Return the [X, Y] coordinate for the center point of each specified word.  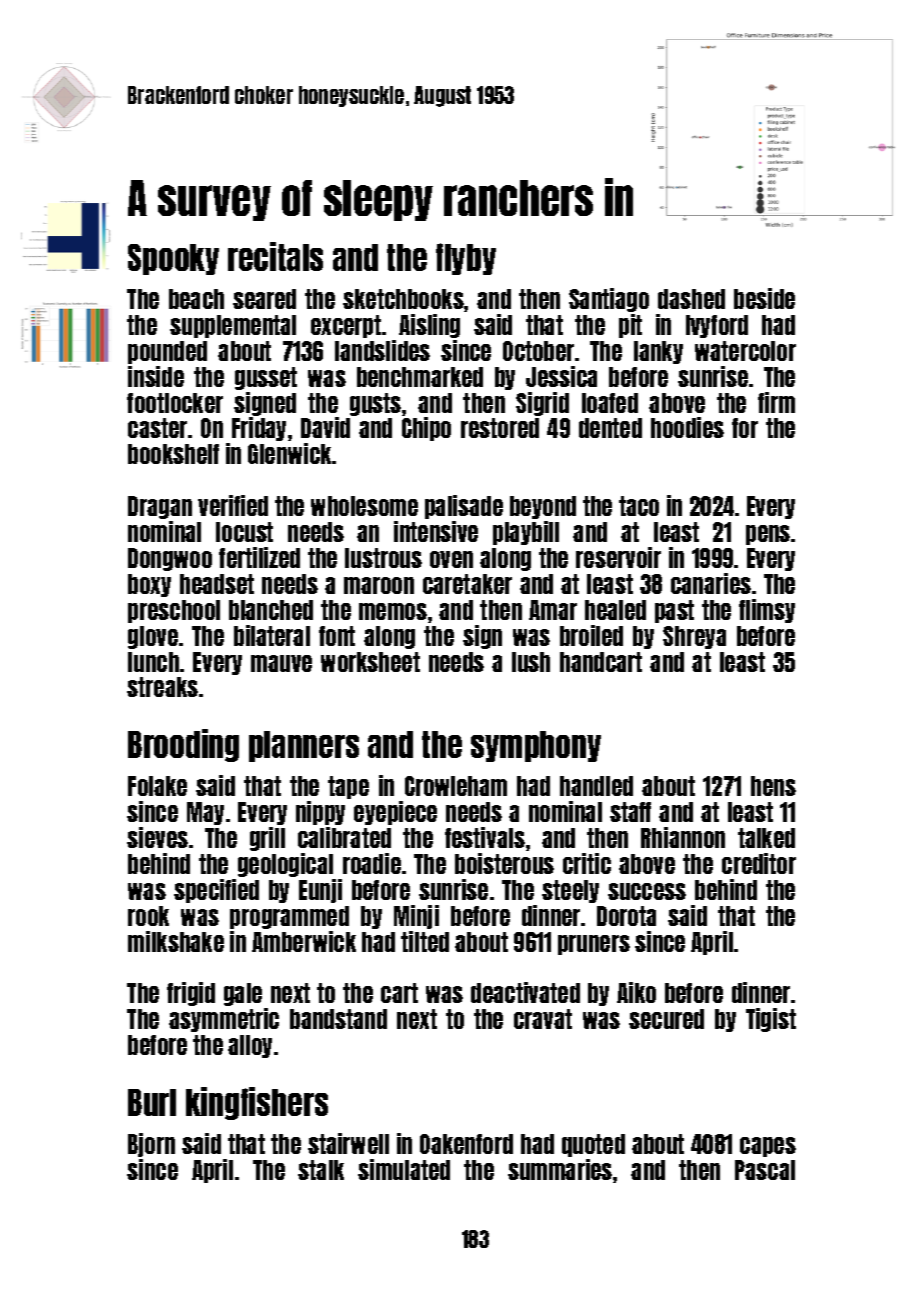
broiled [591, 635]
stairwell [348, 1143]
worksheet [370, 662]
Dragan [160, 507]
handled [596, 786]
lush [531, 662]
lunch [153, 662]
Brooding [183, 745]
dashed [691, 299]
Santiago [609, 300]
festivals [485, 837]
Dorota [626, 916]
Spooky [173, 259]
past [674, 611]
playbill [526, 533]
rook [148, 916]
